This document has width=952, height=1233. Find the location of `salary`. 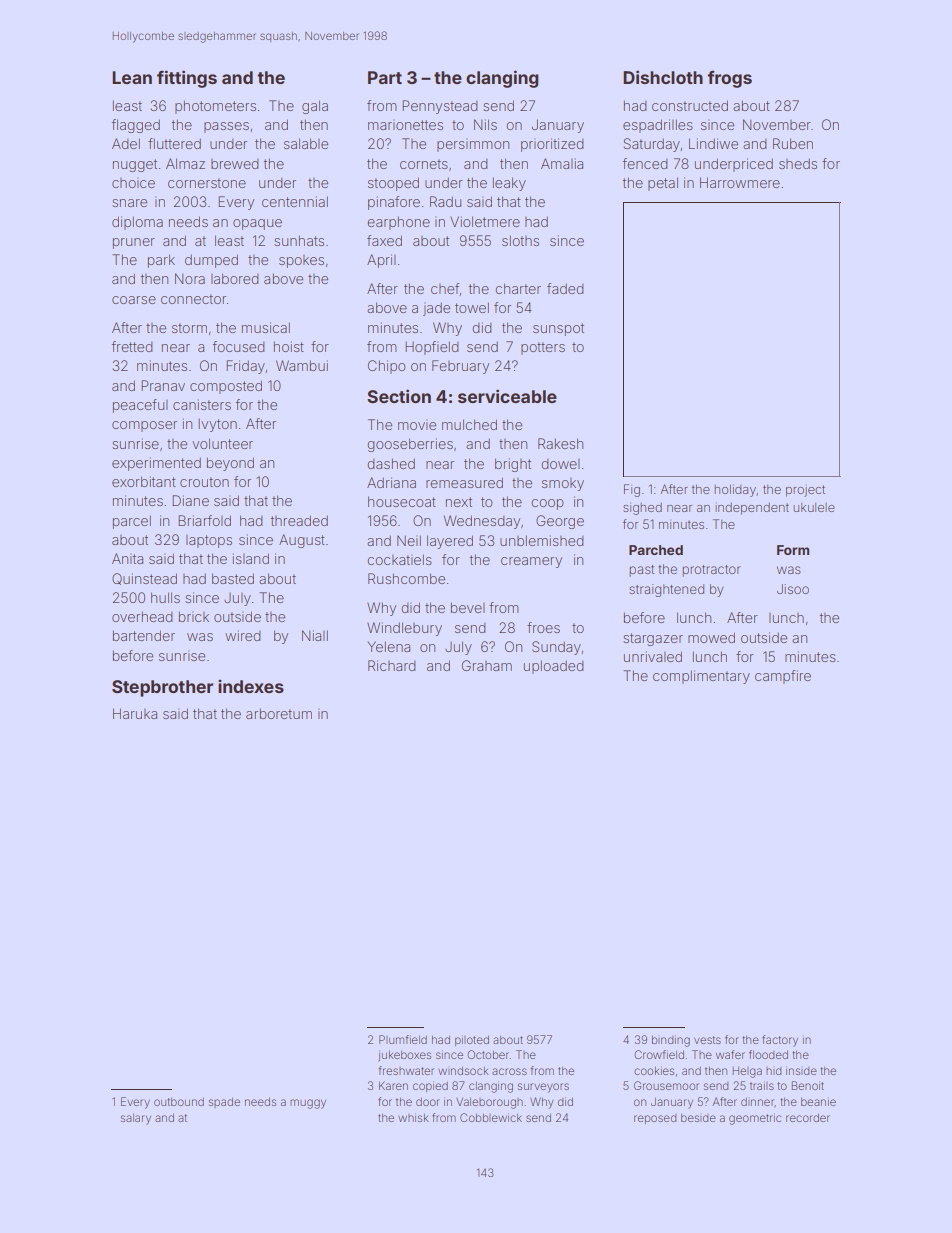

salary is located at coordinates (136, 1119).
